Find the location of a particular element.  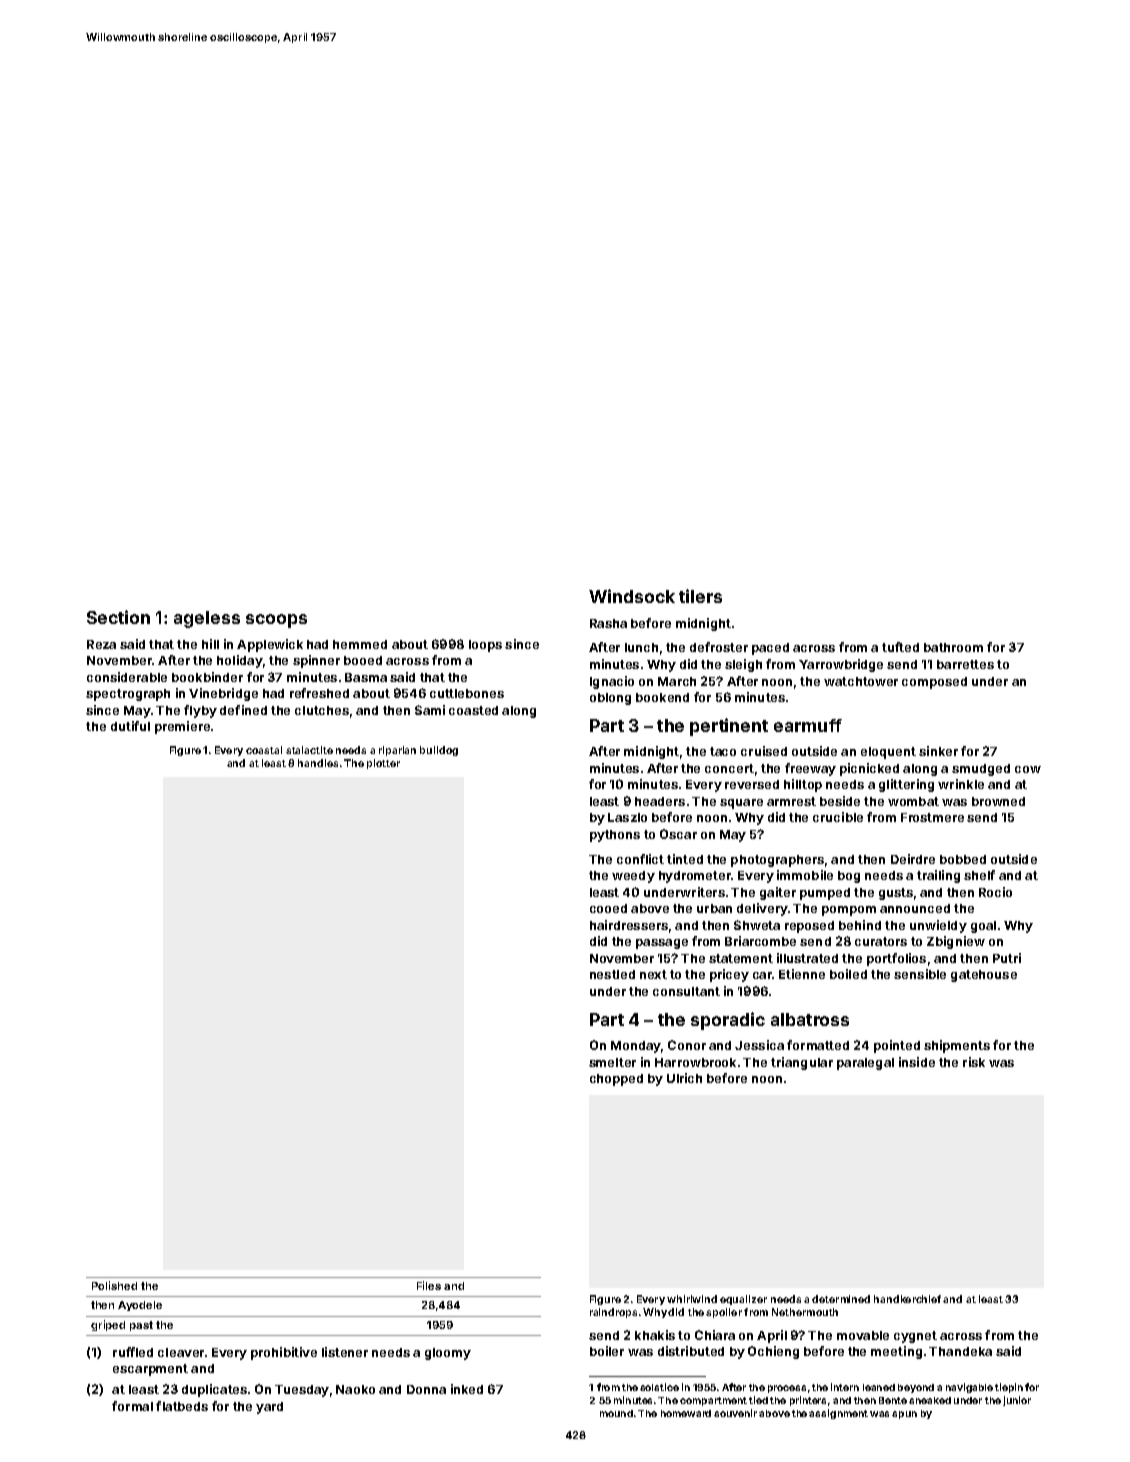

Putri is located at coordinates (1007, 958).
